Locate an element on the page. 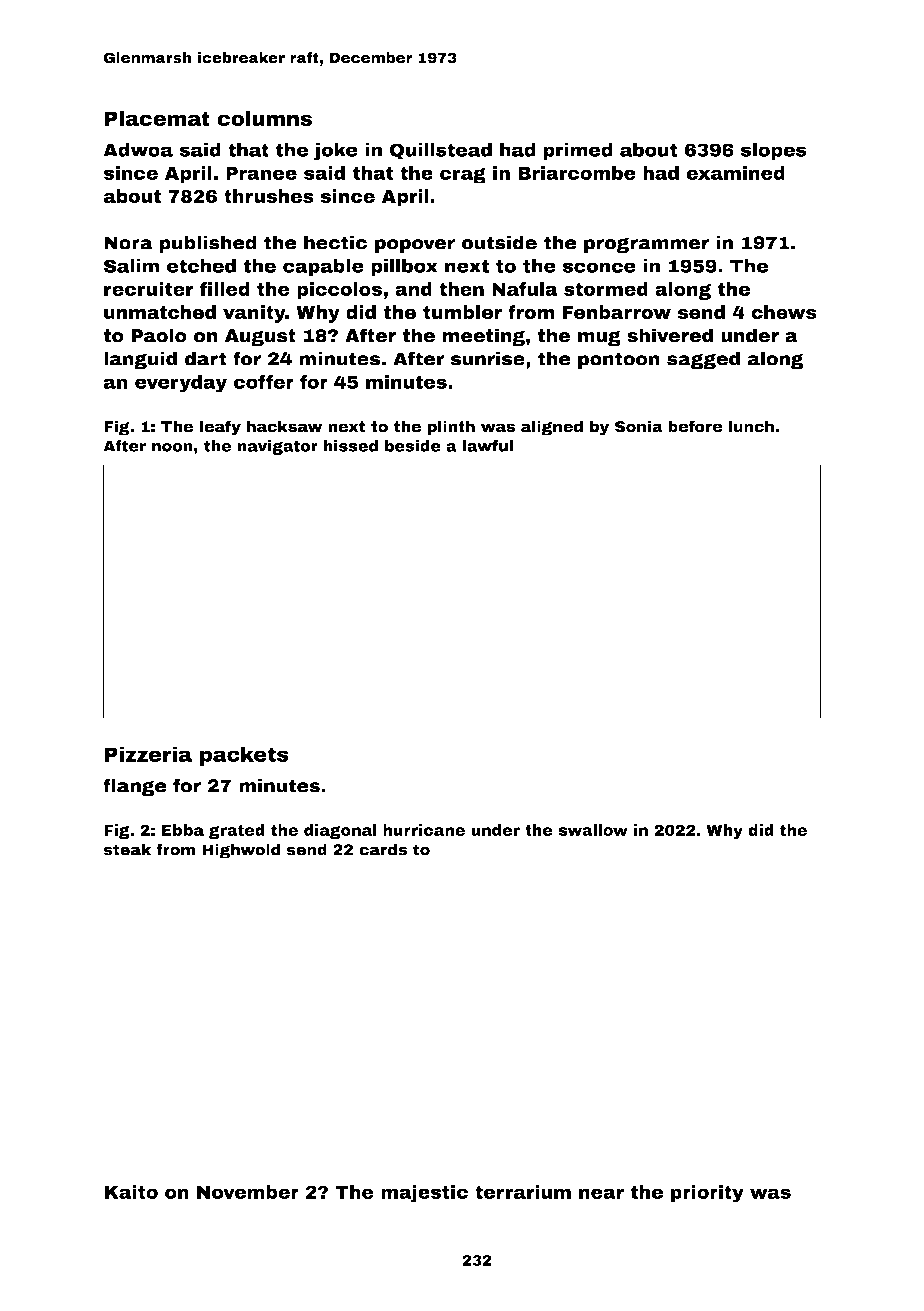  Pizzeria is located at coordinates (148, 754).
